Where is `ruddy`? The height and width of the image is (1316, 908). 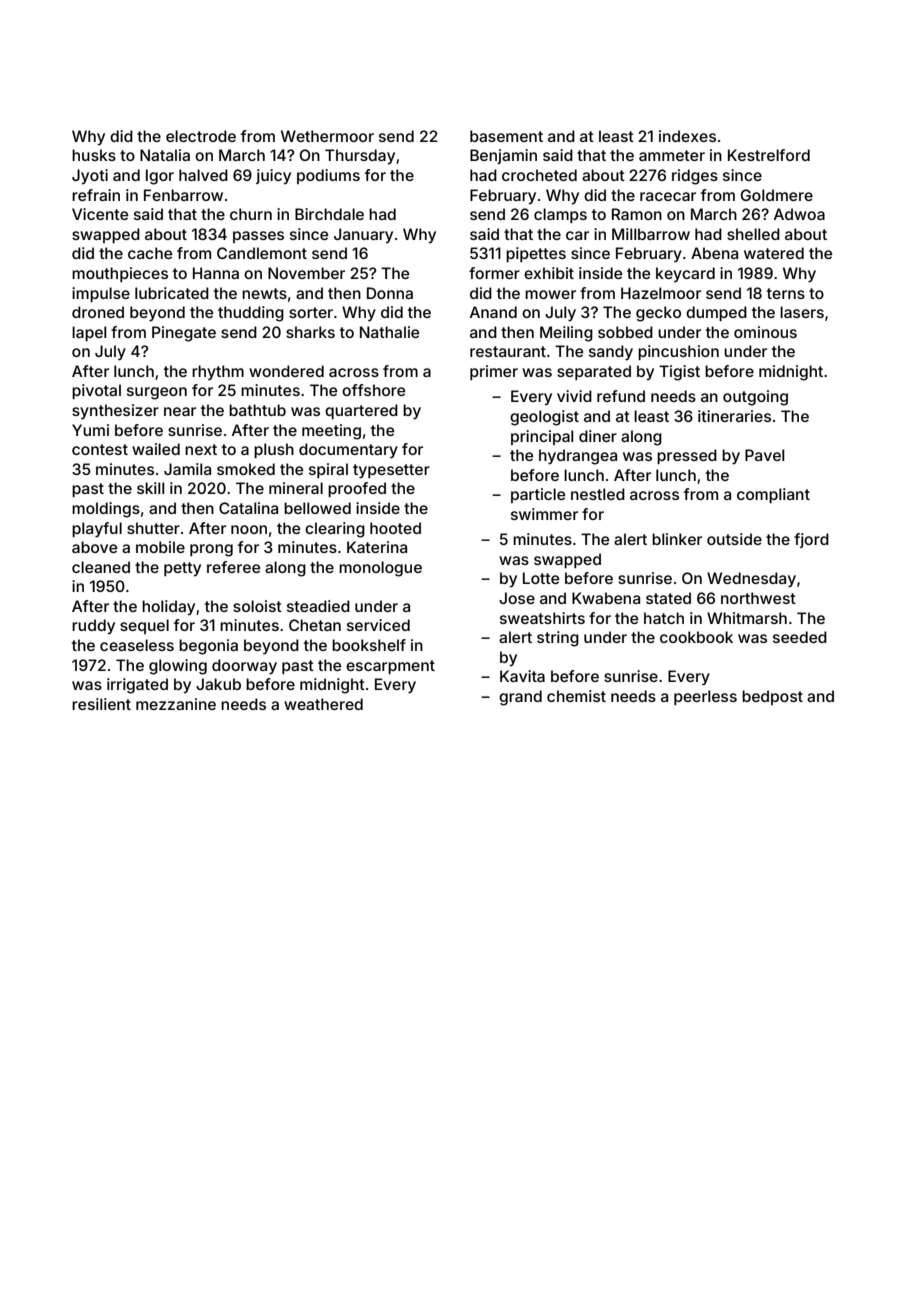
ruddy is located at coordinates (93, 626).
